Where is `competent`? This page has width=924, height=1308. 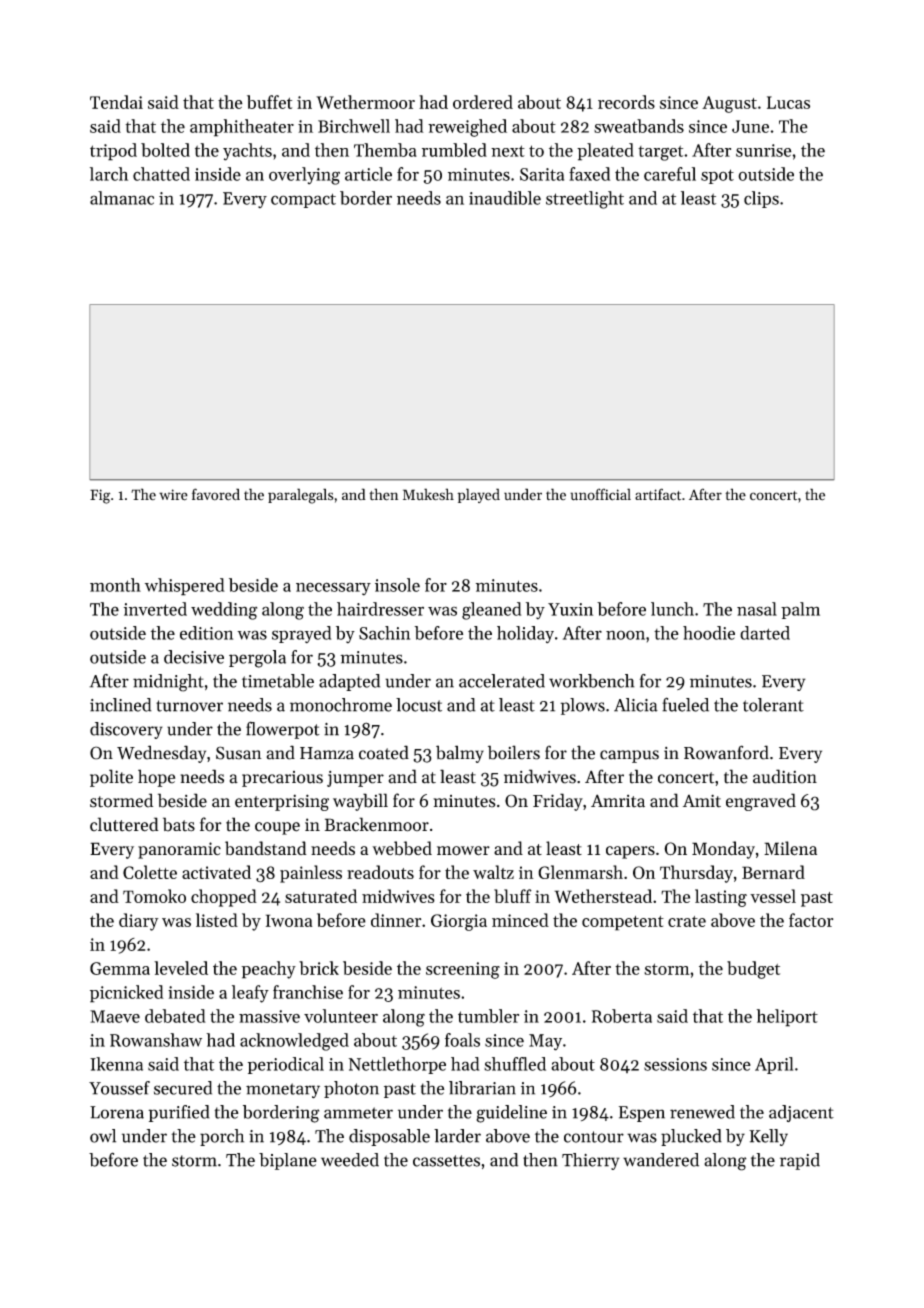 competent is located at coordinates (623, 923).
